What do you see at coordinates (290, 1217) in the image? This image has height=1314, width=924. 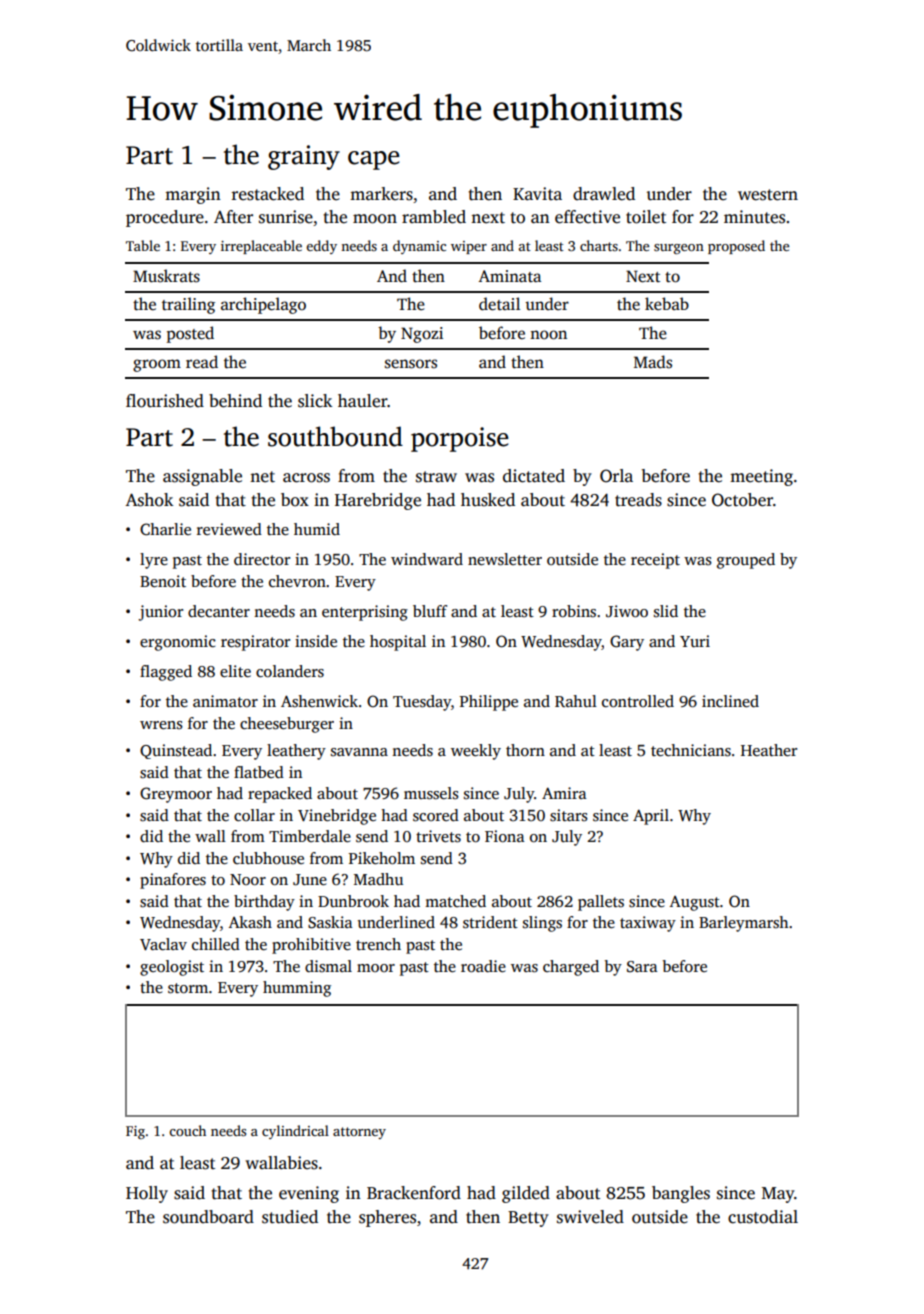 I see `studied` at bounding box center [290, 1217].
